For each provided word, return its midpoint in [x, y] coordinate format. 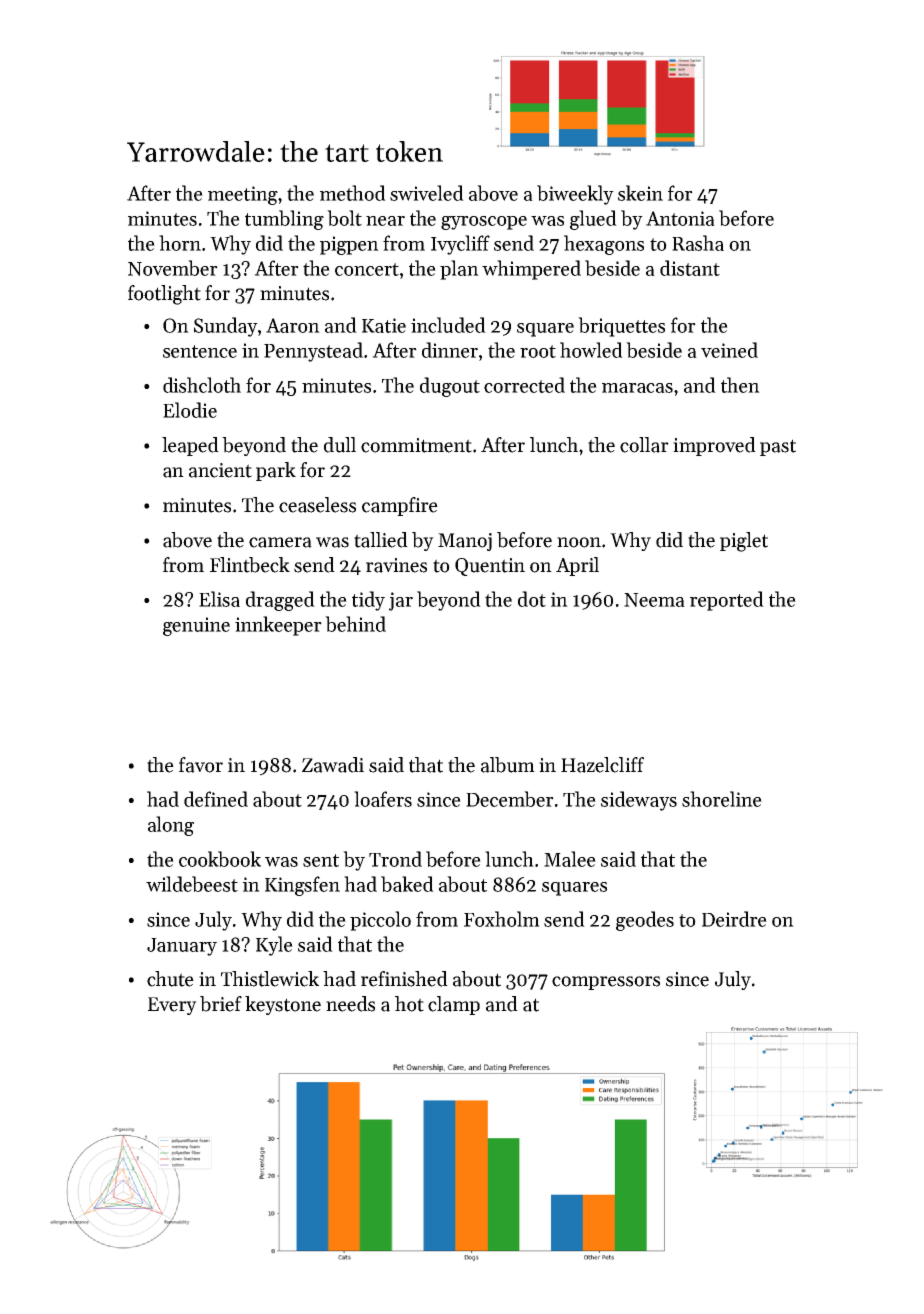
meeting [243, 195]
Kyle [274, 946]
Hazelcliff [602, 765]
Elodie [190, 410]
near [385, 221]
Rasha [698, 243]
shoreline [722, 799]
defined [216, 799]
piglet [744, 542]
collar [644, 445]
